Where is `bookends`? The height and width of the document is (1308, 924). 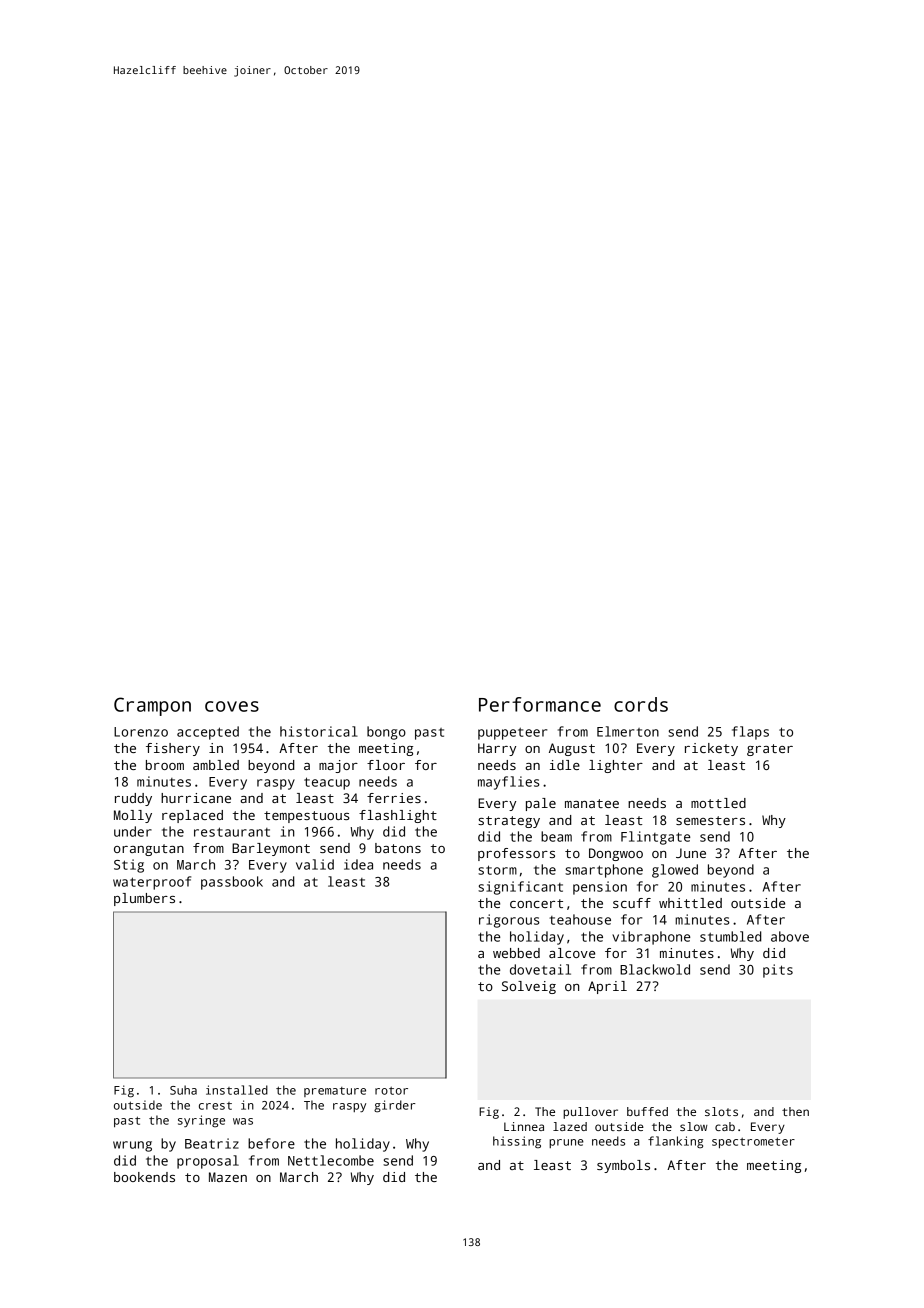
bookends is located at coordinates (144, 1177).
